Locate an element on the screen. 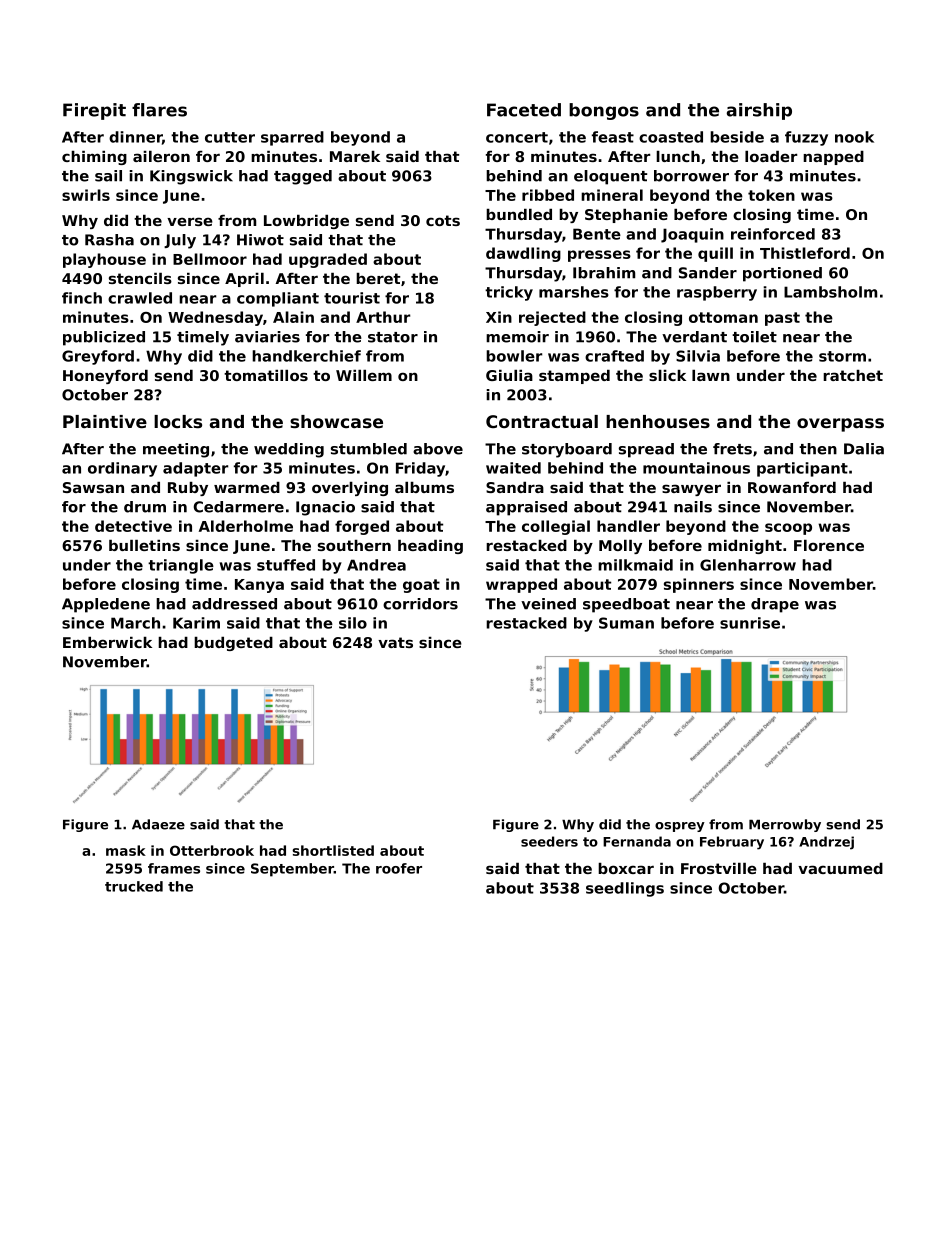  Marek is located at coordinates (355, 156).
